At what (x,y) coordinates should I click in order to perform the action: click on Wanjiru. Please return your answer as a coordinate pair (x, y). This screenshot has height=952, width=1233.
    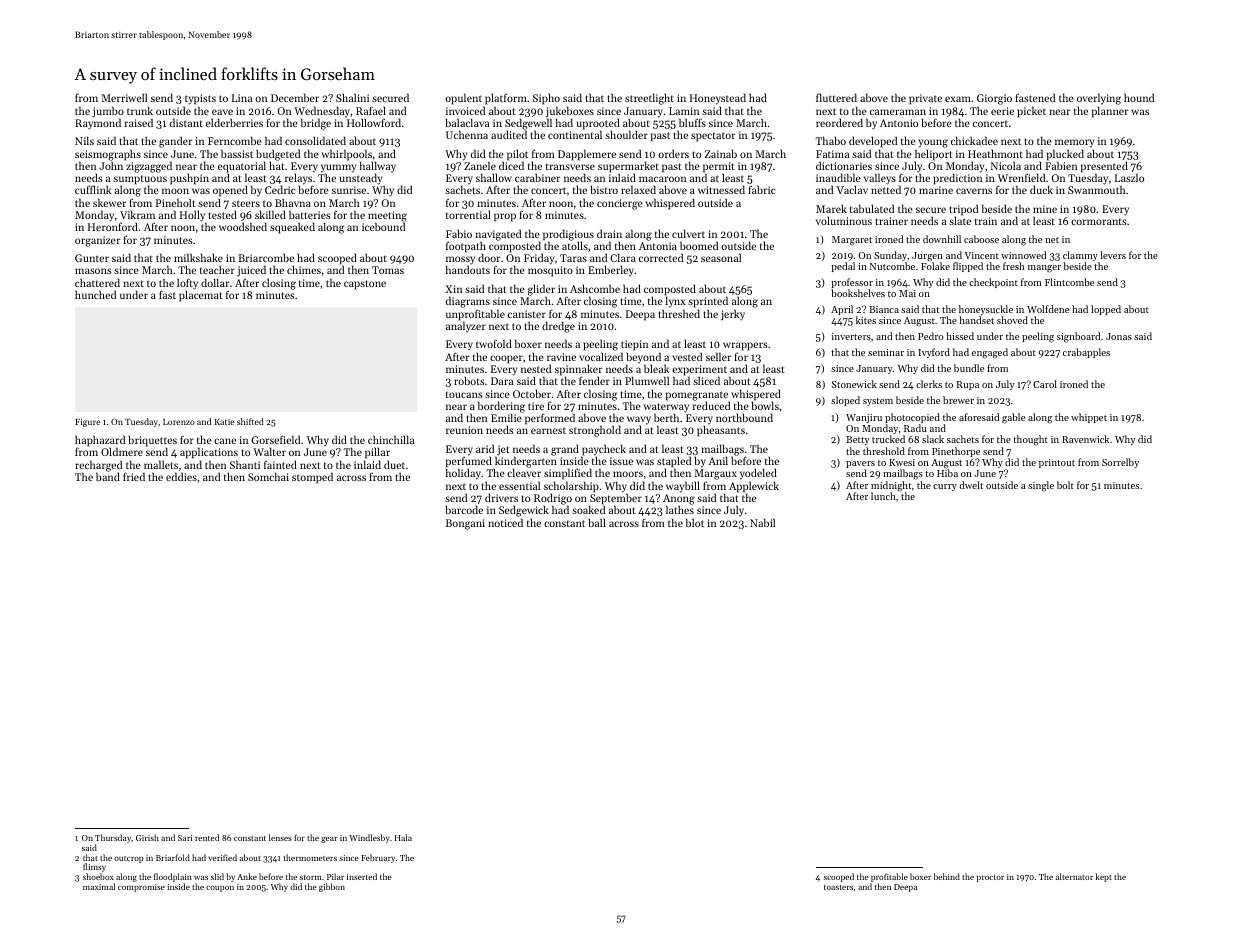
    Looking at the image, I should click on (864, 418).
